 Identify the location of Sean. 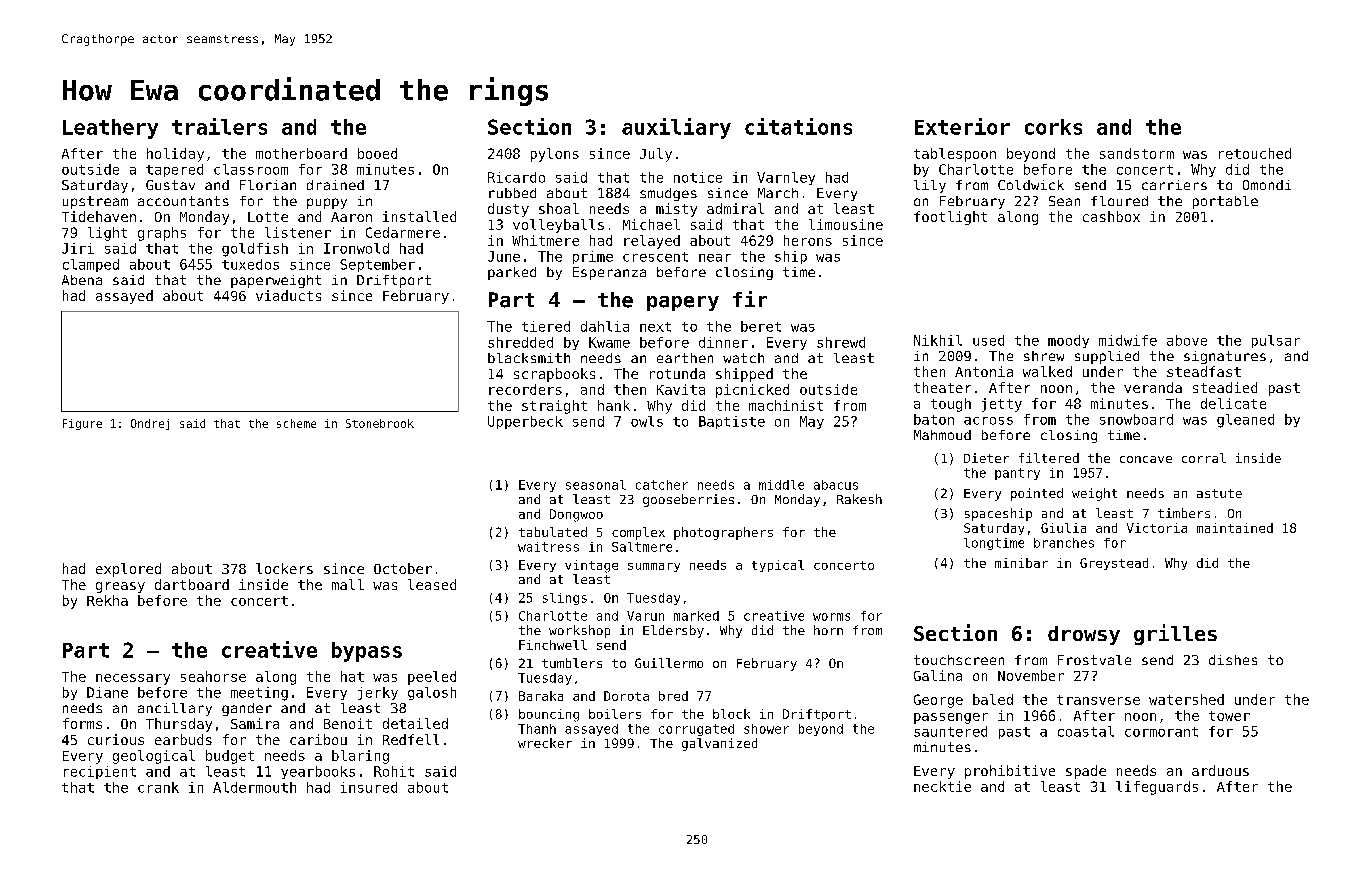
(1064, 201).
